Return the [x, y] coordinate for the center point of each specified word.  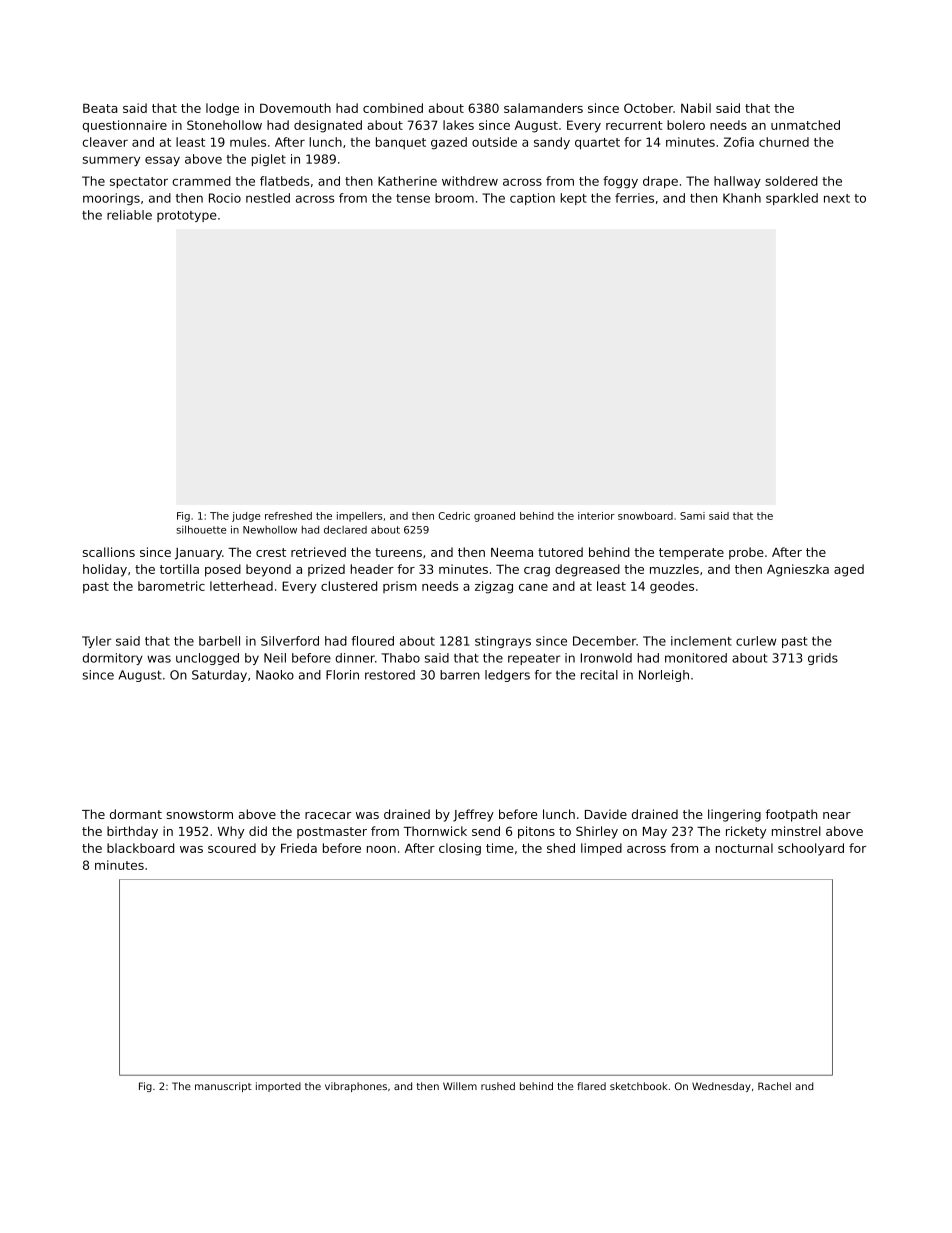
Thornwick [435, 831]
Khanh [742, 198]
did [258, 831]
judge [246, 517]
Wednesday [721, 1087]
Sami [692, 516]
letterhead [241, 586]
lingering [734, 815]
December [604, 641]
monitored [696, 658]
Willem [460, 1086]
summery [111, 161]
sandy [552, 143]
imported [278, 1087]
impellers [359, 517]
